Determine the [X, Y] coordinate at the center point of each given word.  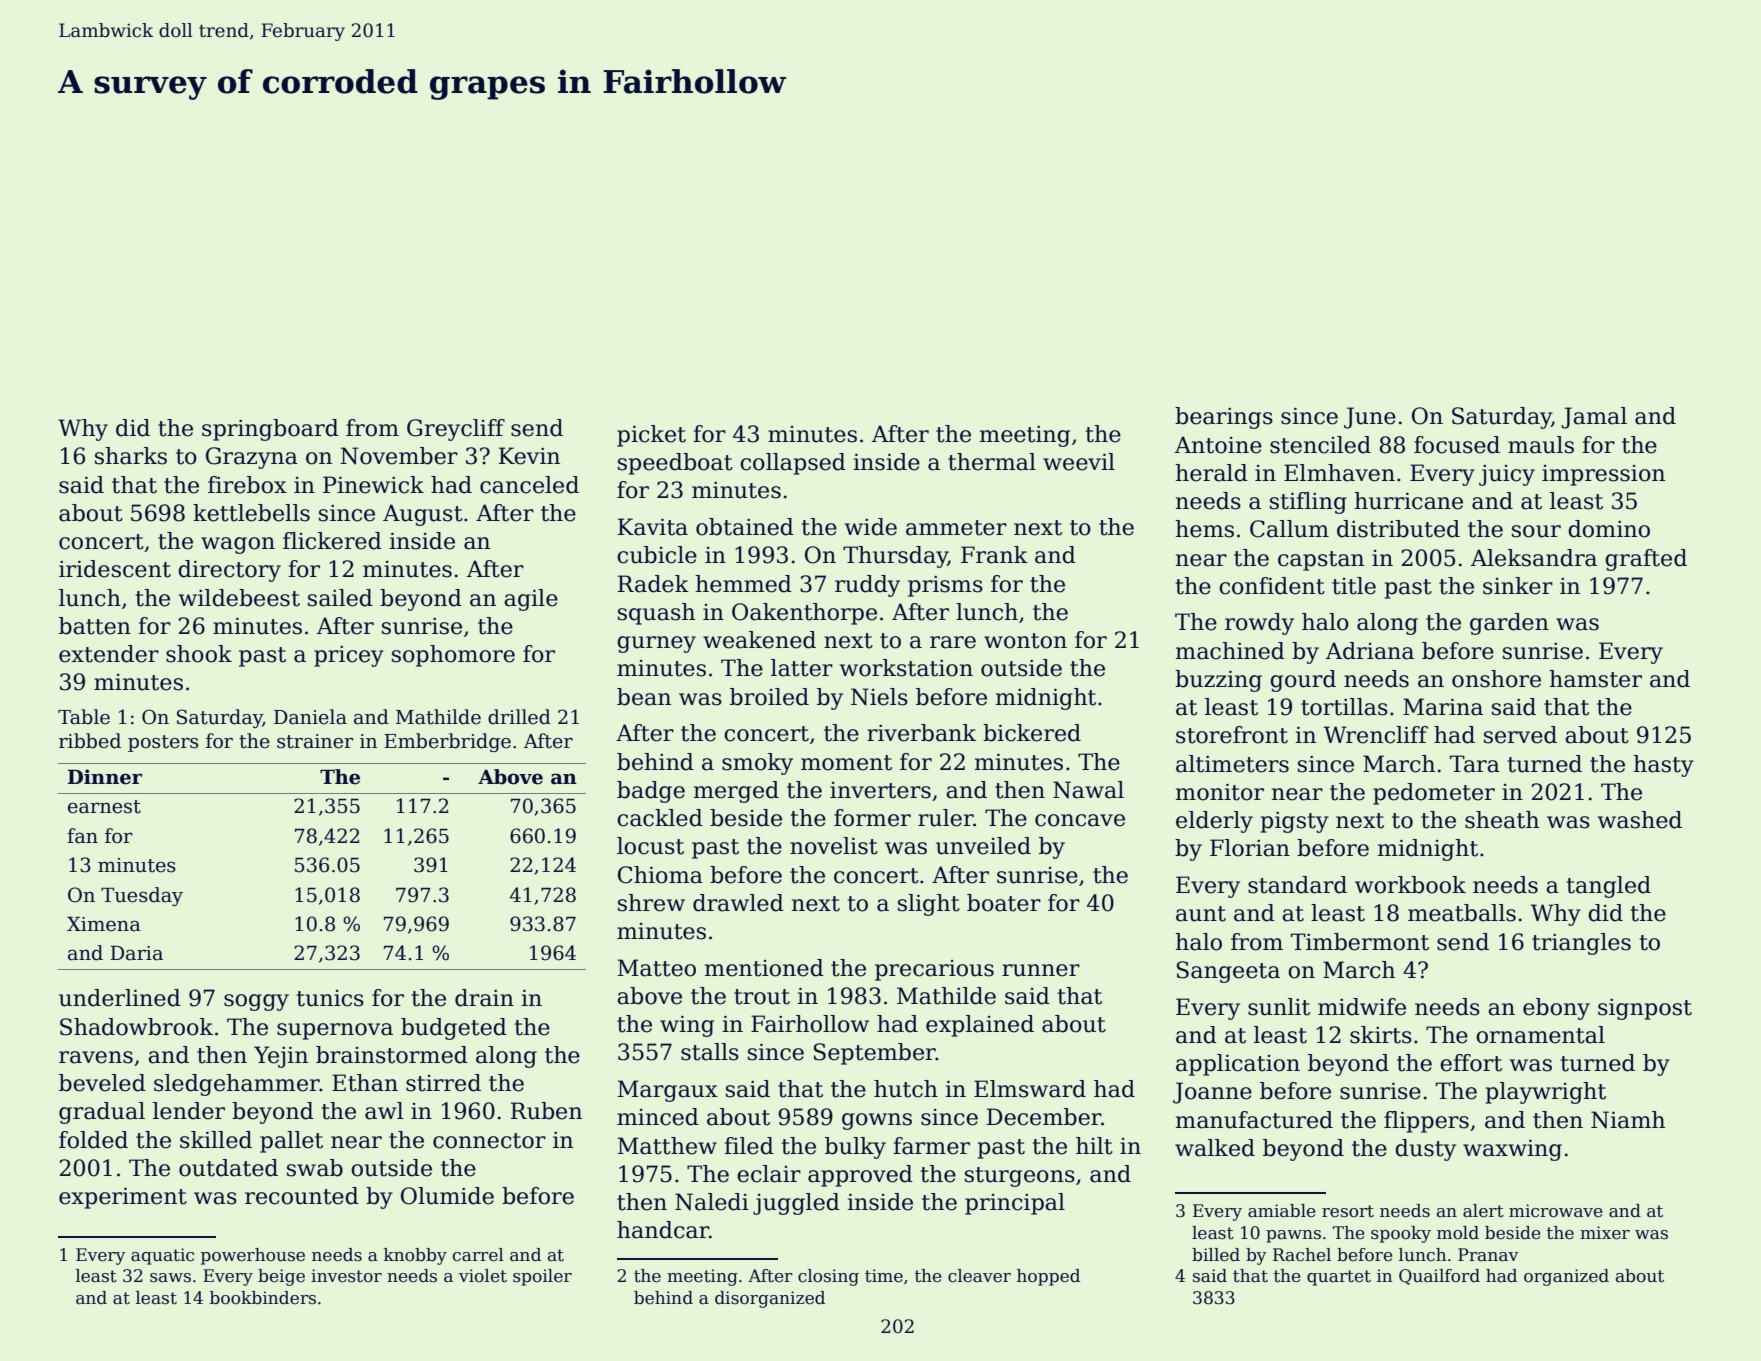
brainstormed [392, 1055]
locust [650, 846]
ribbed [90, 741]
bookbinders [263, 1298]
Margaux [668, 1091]
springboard [270, 430]
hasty [1663, 766]
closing [828, 1277]
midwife [1362, 1007]
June [1370, 418]
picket [651, 436]
